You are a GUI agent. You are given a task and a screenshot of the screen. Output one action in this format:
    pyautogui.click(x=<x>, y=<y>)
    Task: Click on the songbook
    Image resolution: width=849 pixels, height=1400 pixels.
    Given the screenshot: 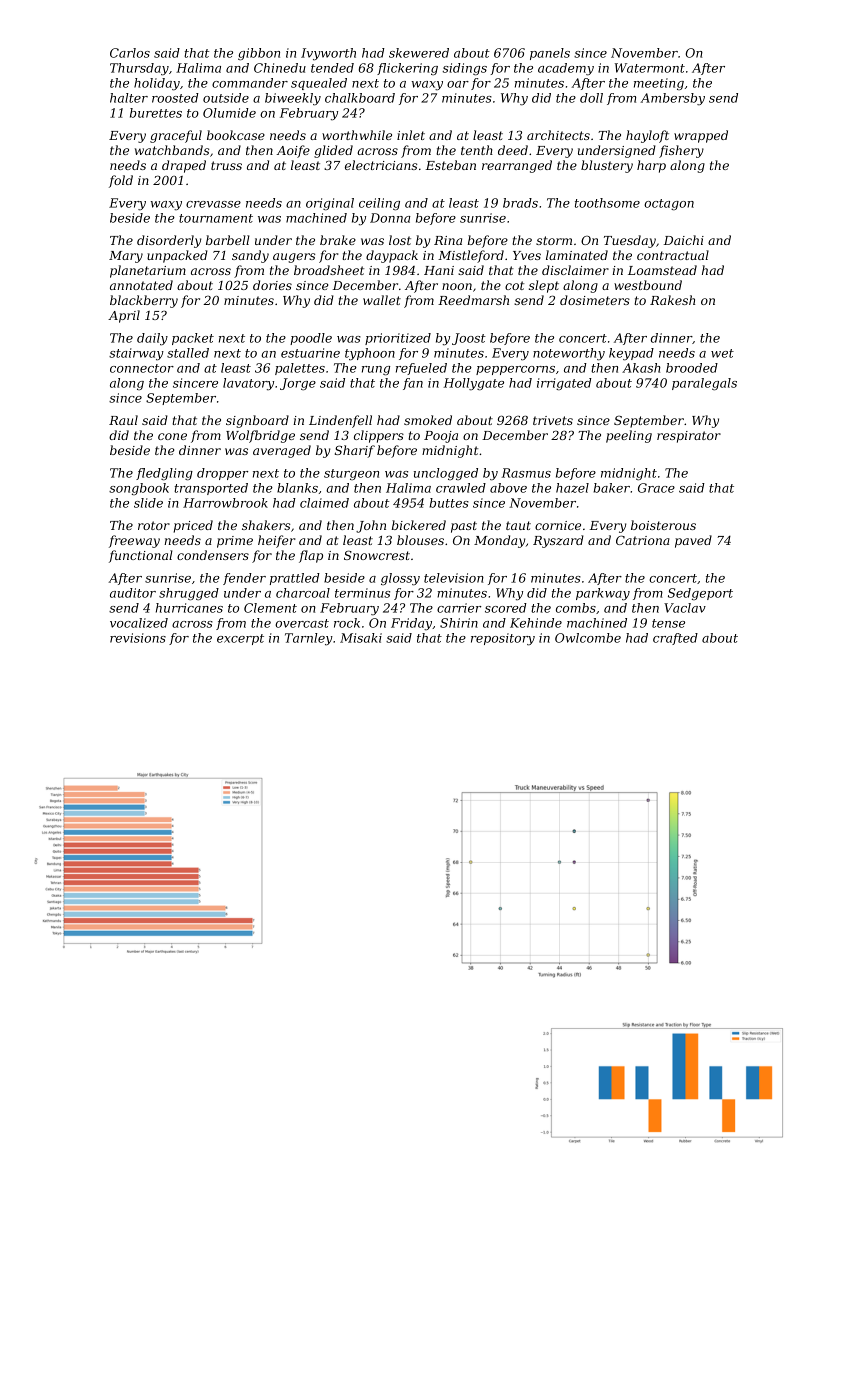 What is the action you would take?
    pyautogui.click(x=139, y=489)
